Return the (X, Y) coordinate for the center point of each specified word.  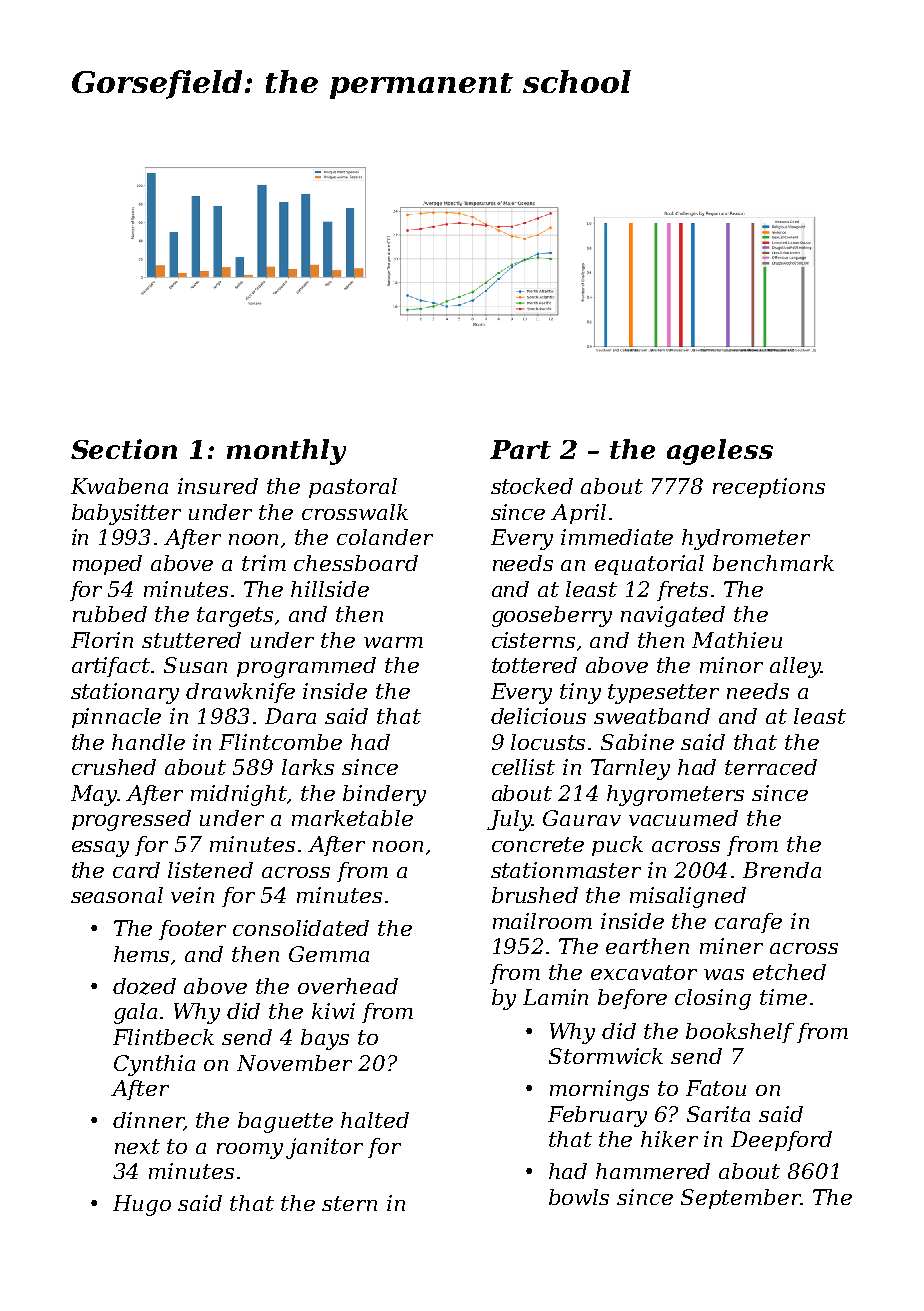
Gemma (329, 954)
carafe (748, 923)
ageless (720, 452)
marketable (352, 818)
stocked (532, 486)
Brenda (782, 870)
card (136, 870)
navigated (673, 616)
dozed (144, 986)
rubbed (110, 614)
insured (218, 486)
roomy (250, 1151)
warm (393, 642)
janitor (324, 1148)
